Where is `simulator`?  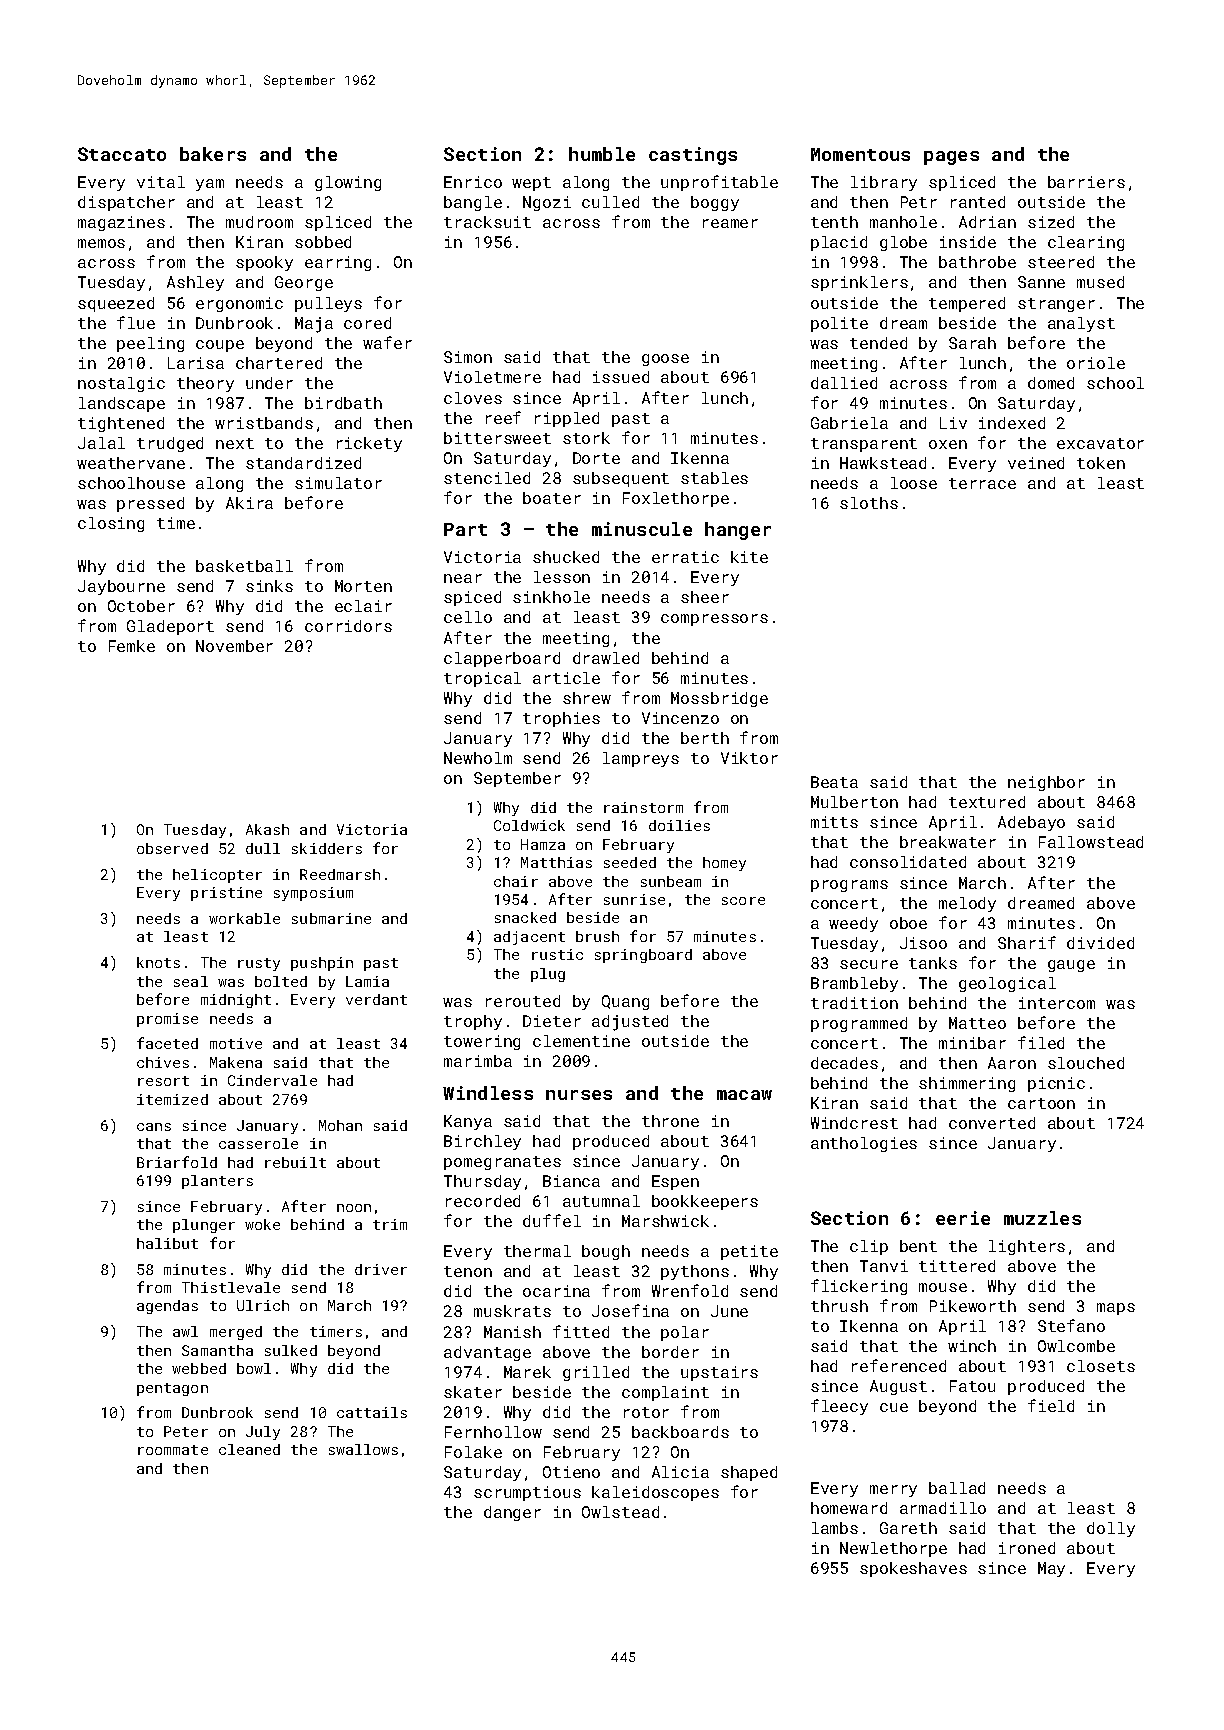
simulator is located at coordinates (338, 483).
